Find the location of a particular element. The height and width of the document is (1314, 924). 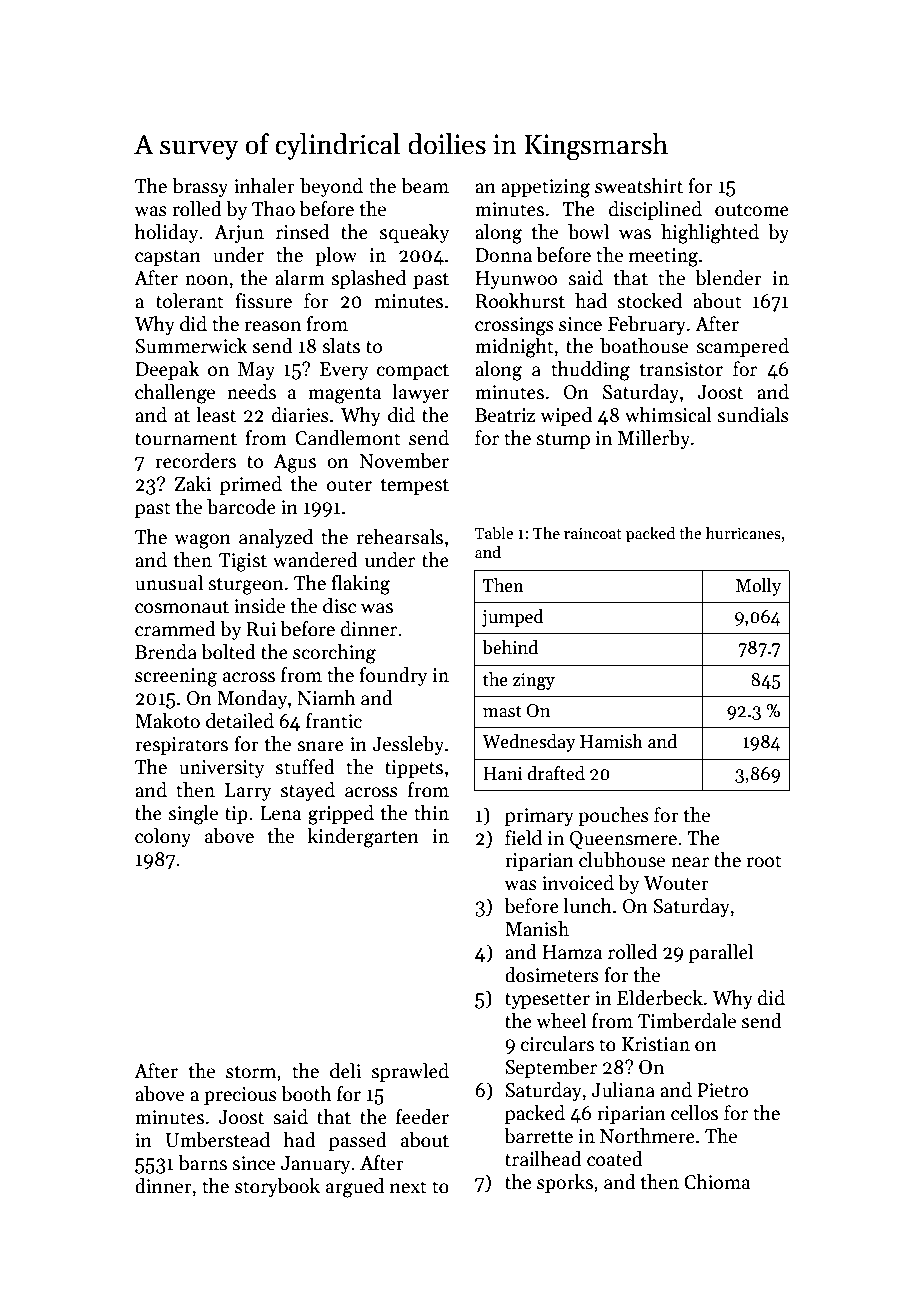

circulars is located at coordinates (557, 1044).
